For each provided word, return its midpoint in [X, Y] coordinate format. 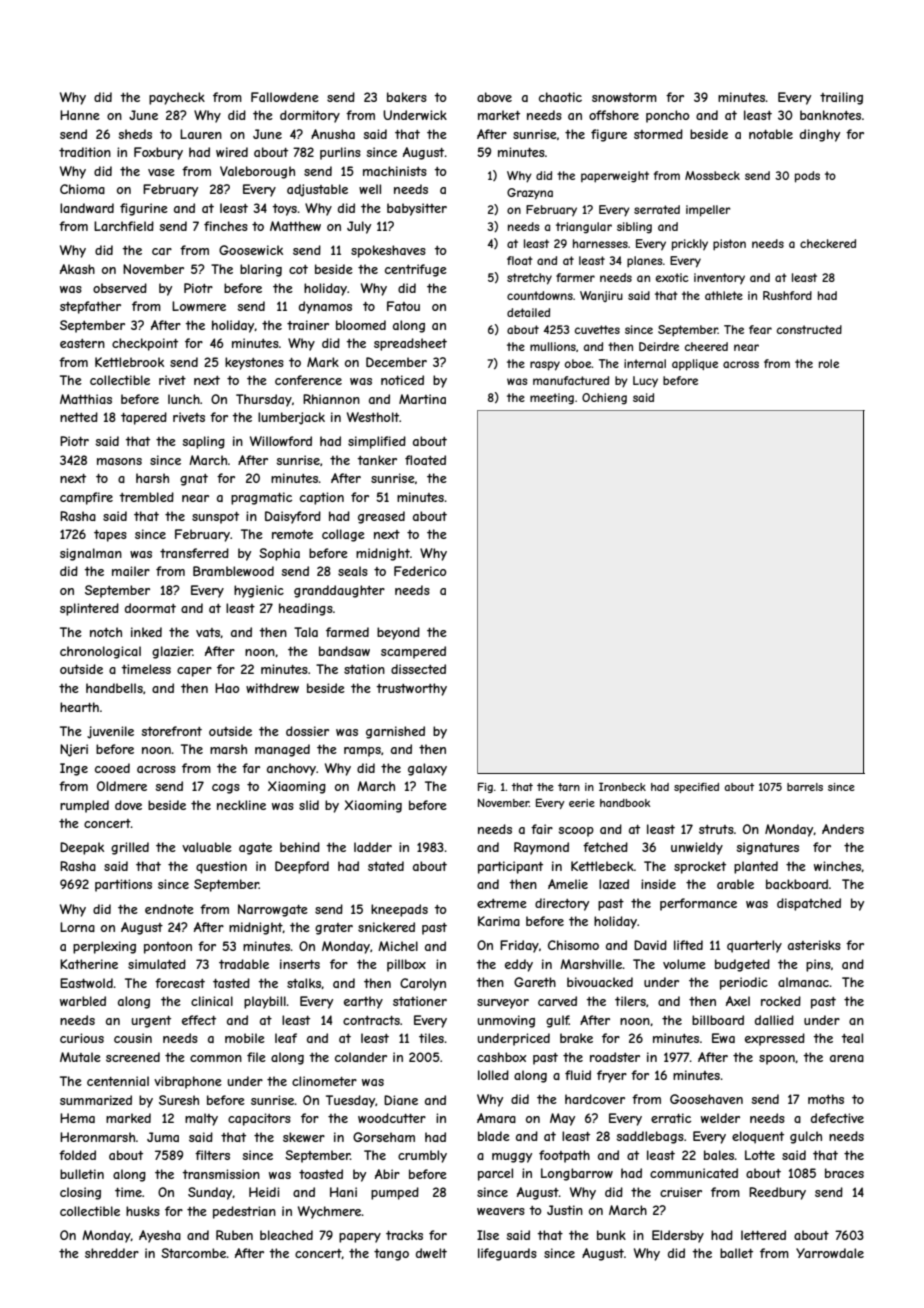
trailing [841, 98]
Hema [77, 1118]
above [494, 97]
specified [696, 788]
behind [300, 847]
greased [381, 517]
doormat [150, 608]
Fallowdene [285, 97]
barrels [805, 787]
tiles [431, 1038]
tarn [569, 787]
